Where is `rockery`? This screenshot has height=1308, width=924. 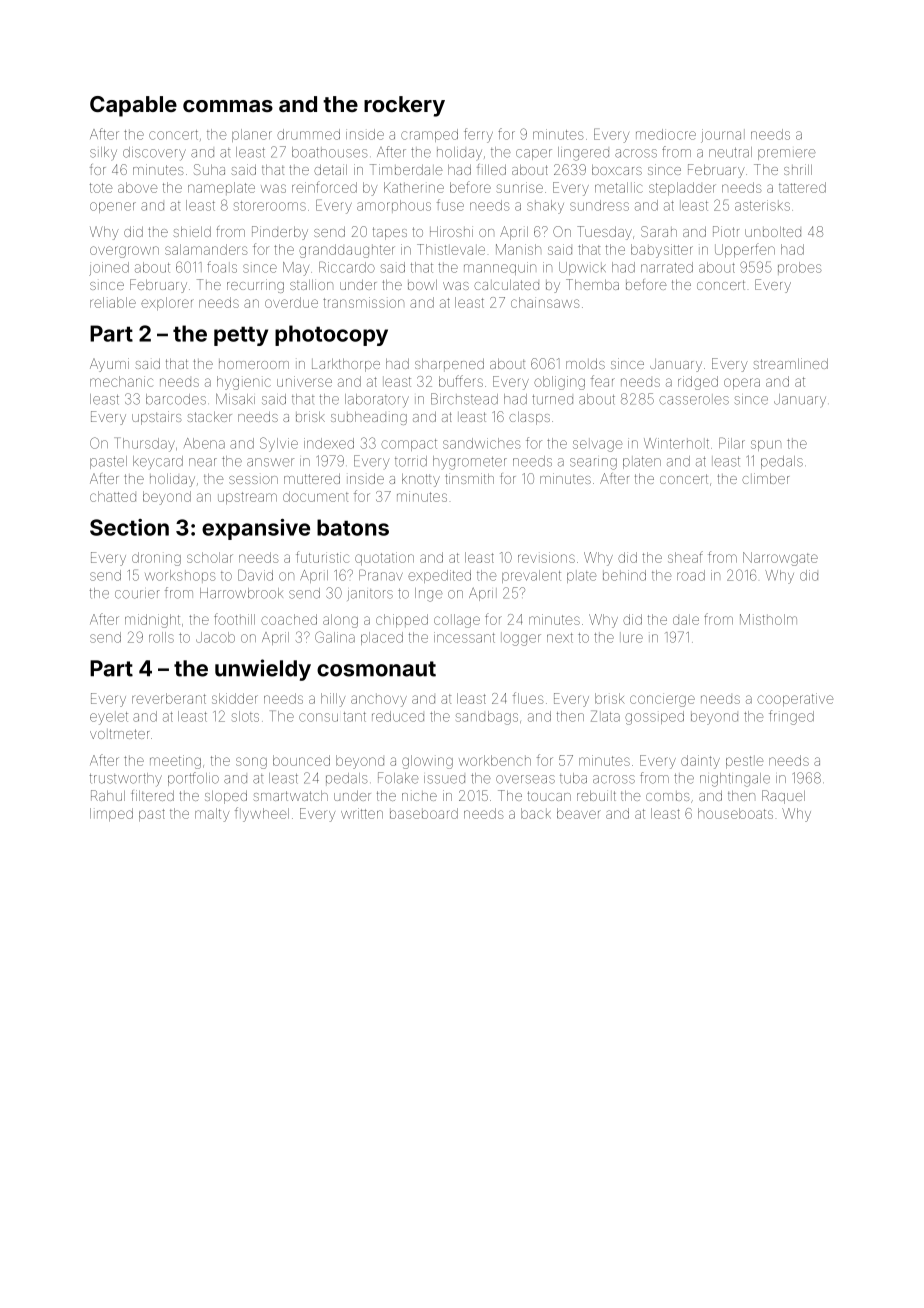
rockery is located at coordinates (404, 106).
